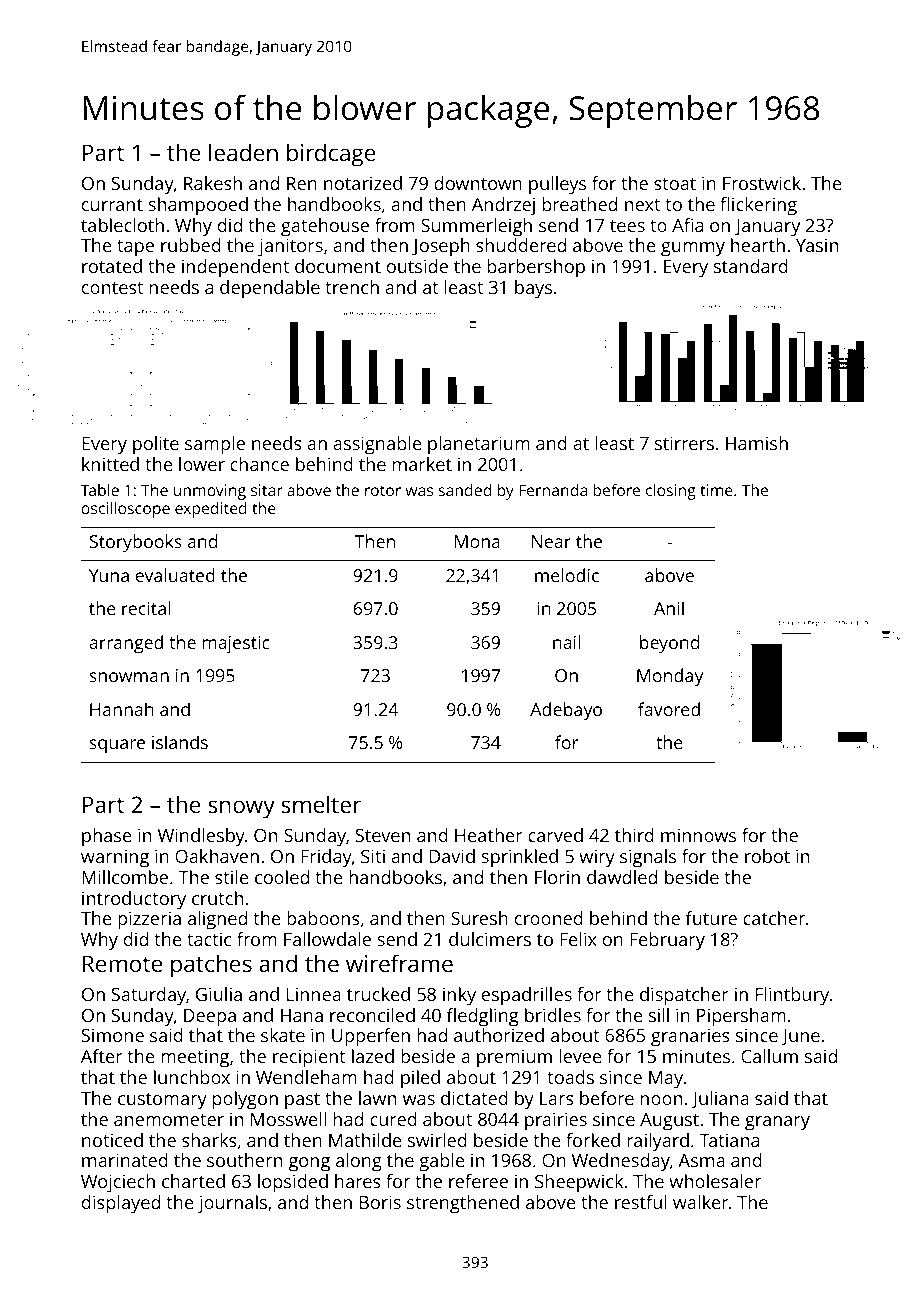  What do you see at coordinates (112, 205) in the image?
I see `currant` at bounding box center [112, 205].
